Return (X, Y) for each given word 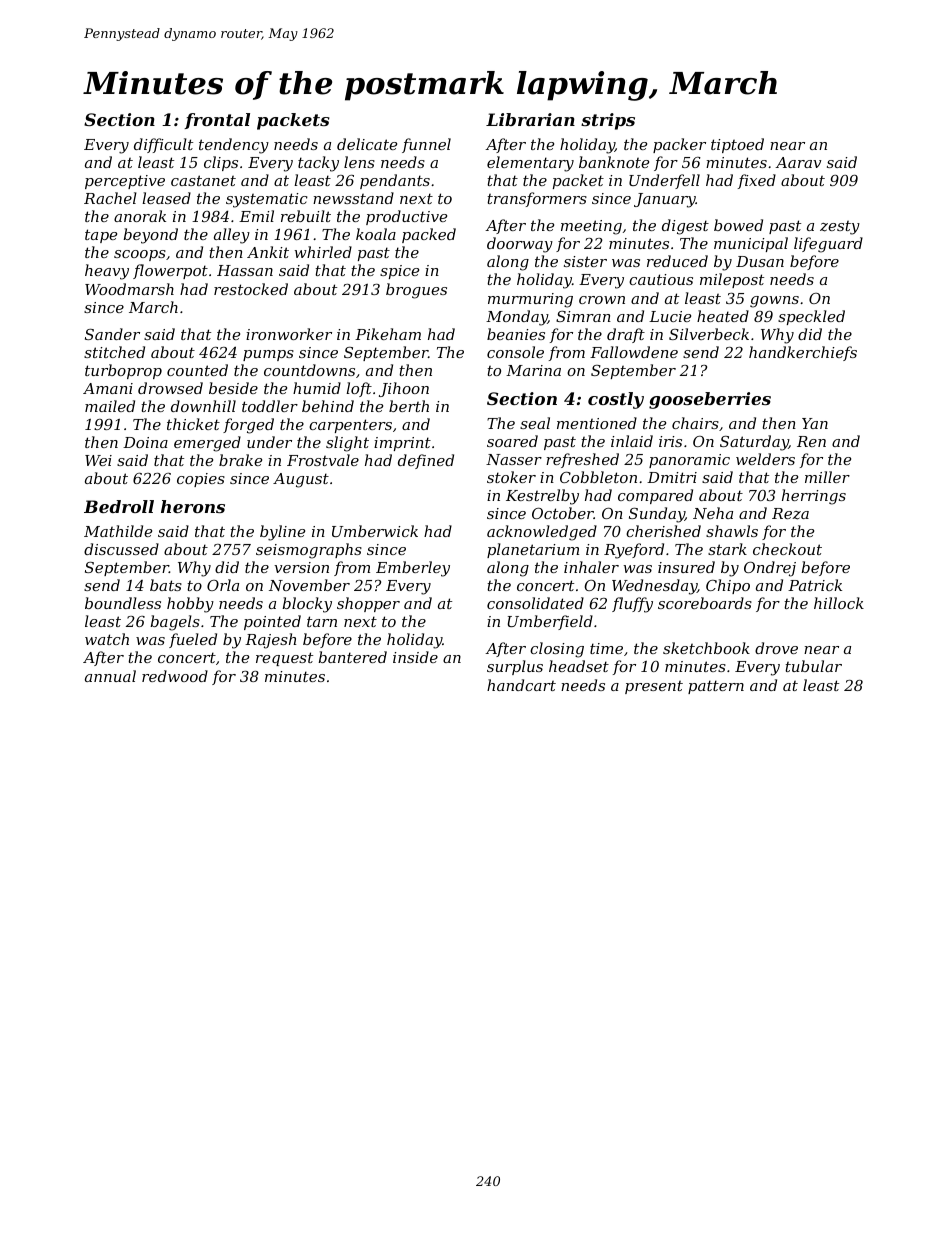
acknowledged (542, 533)
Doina (145, 442)
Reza (790, 514)
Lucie (670, 316)
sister (585, 261)
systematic (267, 200)
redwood (175, 676)
